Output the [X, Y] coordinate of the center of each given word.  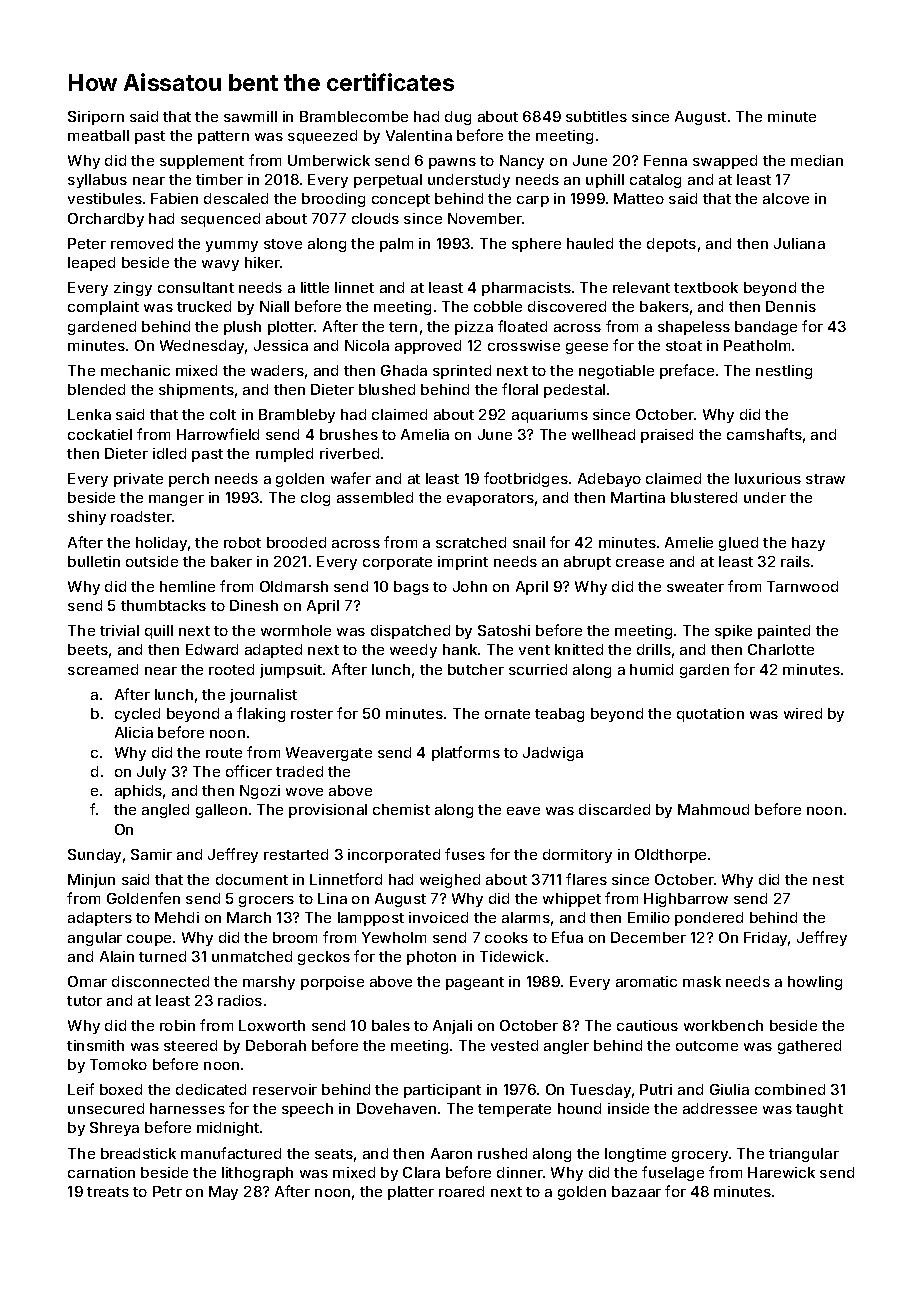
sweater [695, 587]
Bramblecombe [354, 116]
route [224, 753]
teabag [559, 715]
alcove [786, 198]
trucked [204, 306]
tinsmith [95, 1045]
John [470, 586]
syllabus [97, 181]
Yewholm [394, 937]
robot [242, 542]
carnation [101, 1172]
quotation [710, 715]
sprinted [462, 372]
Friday [765, 939]
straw [825, 479]
